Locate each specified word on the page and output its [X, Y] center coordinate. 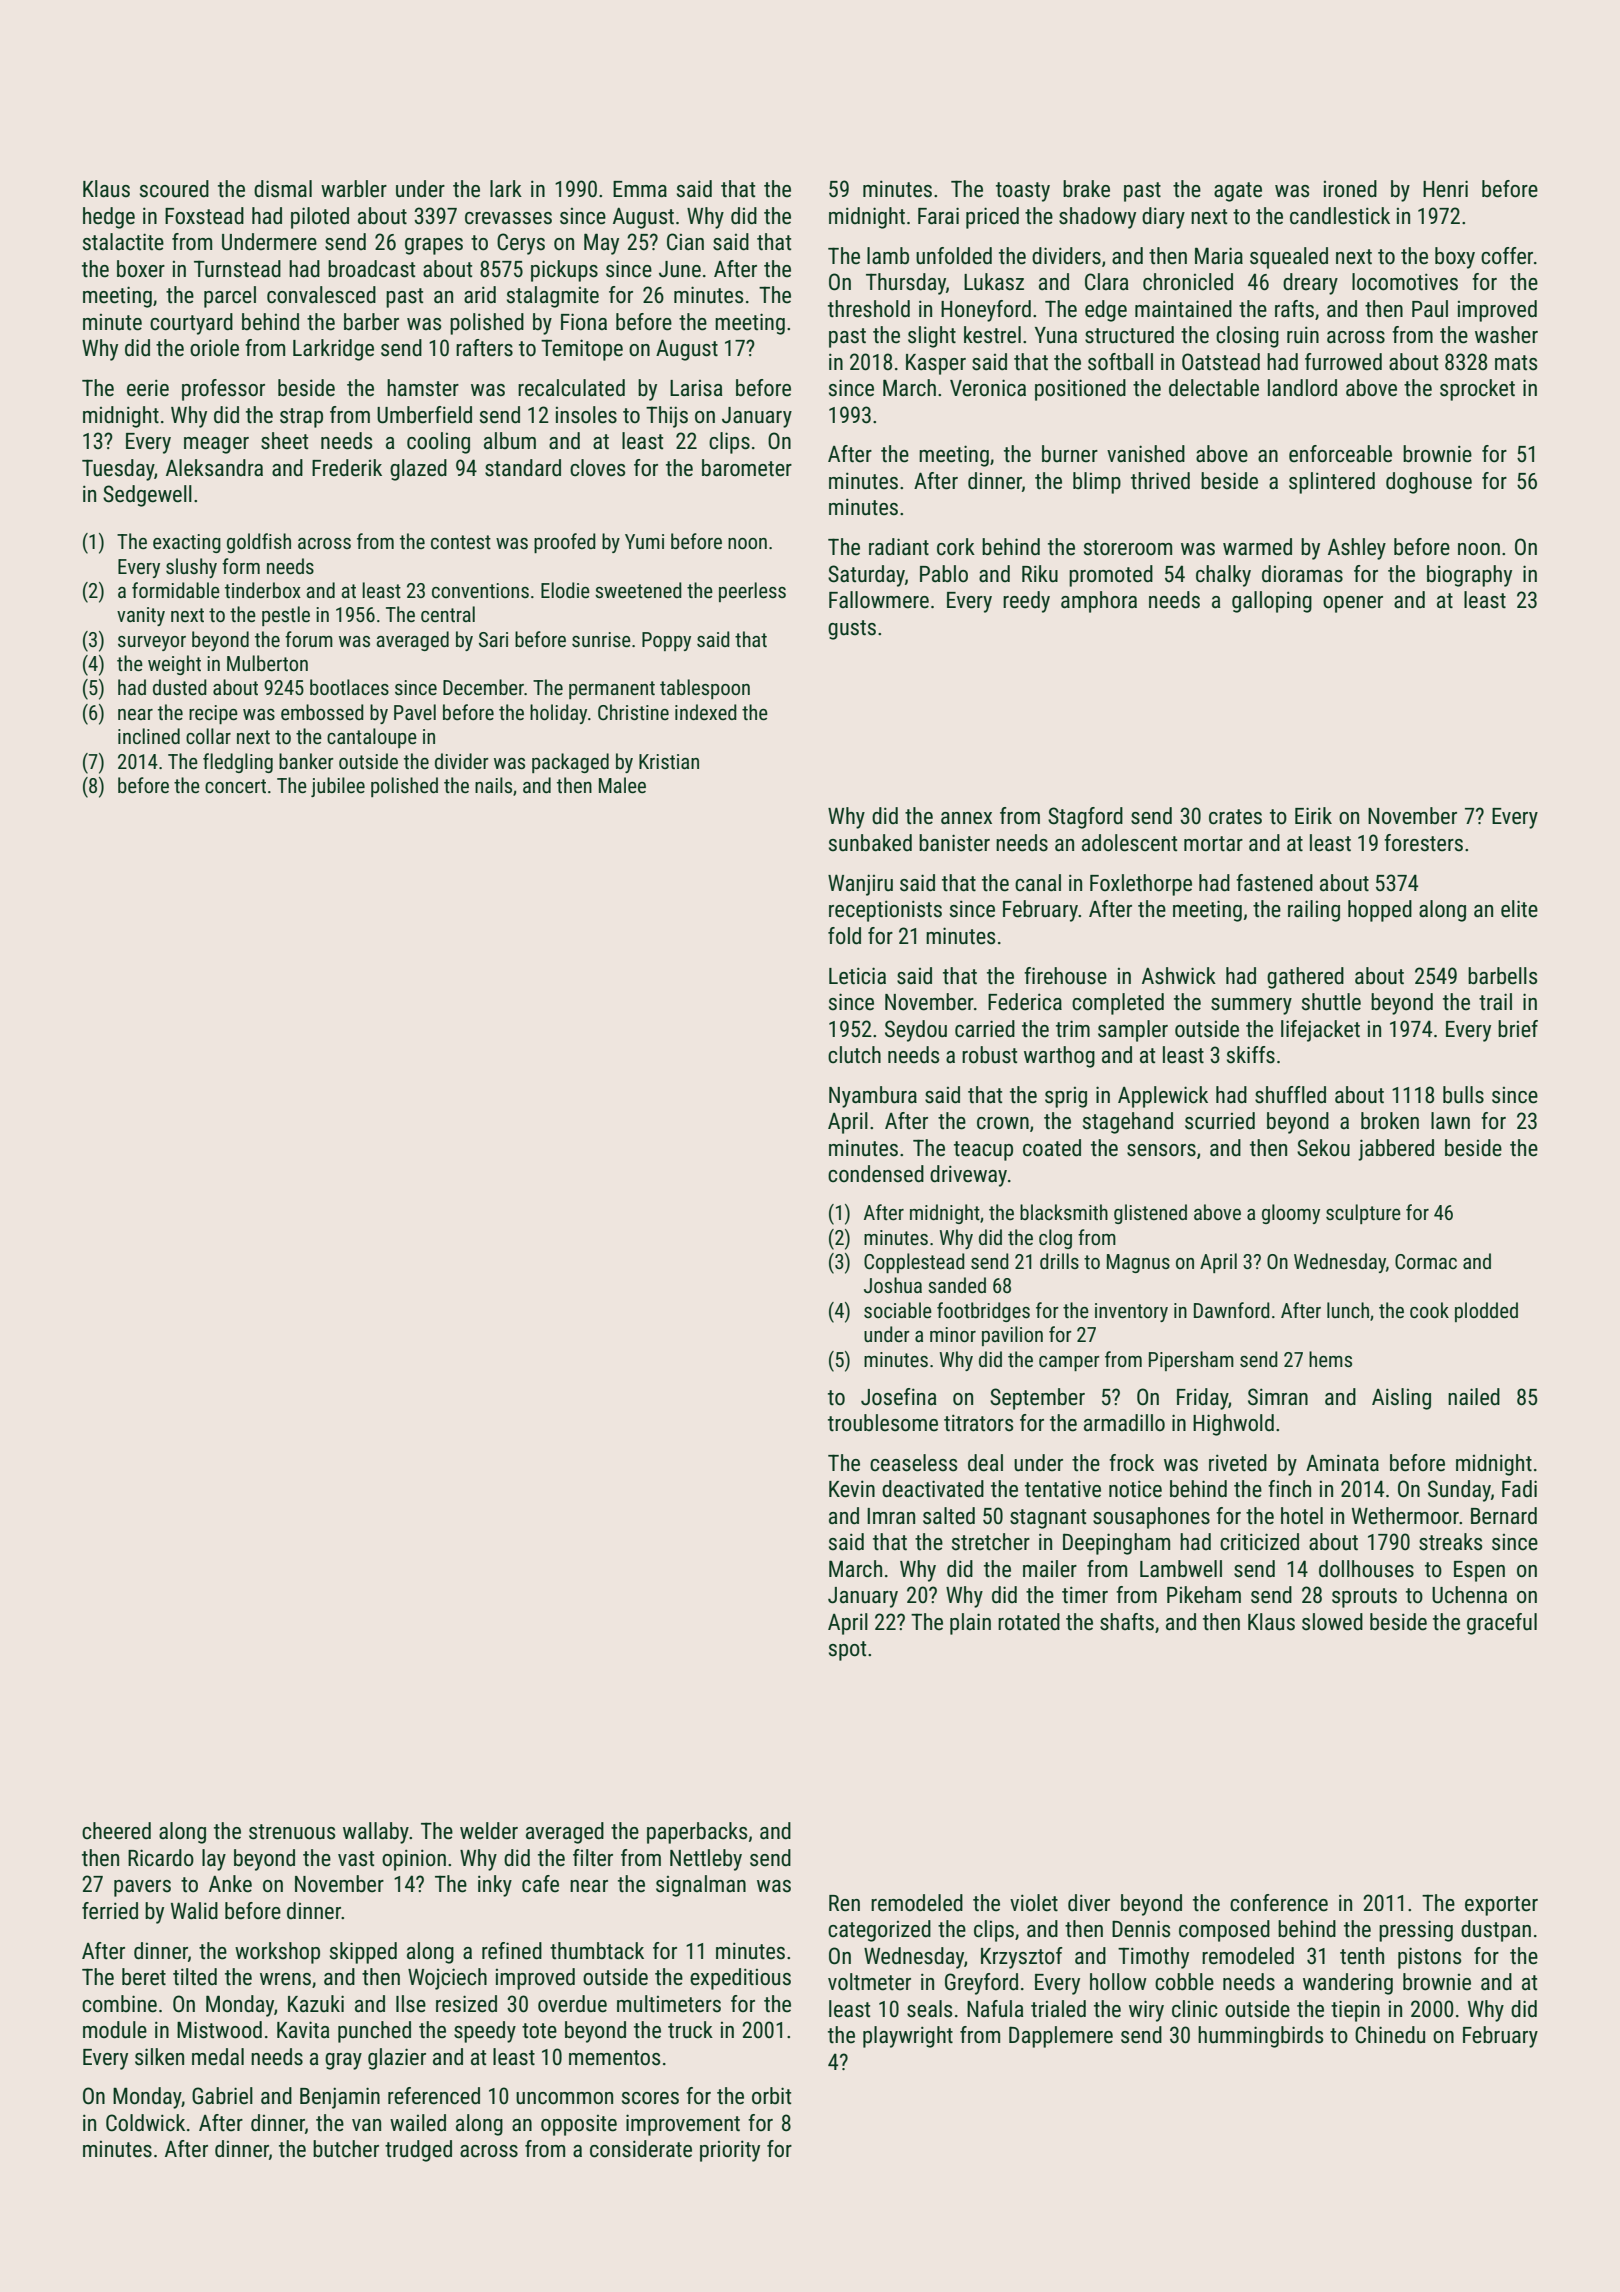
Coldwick [145, 2123]
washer [1506, 335]
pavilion [1012, 1336]
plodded [1486, 1312]
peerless [752, 592]
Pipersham [1191, 1361]
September [1037, 1399]
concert [235, 786]
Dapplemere [1061, 2037]
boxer [141, 269]
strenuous [292, 1832]
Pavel [415, 712]
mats [1516, 363]
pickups [564, 271]
